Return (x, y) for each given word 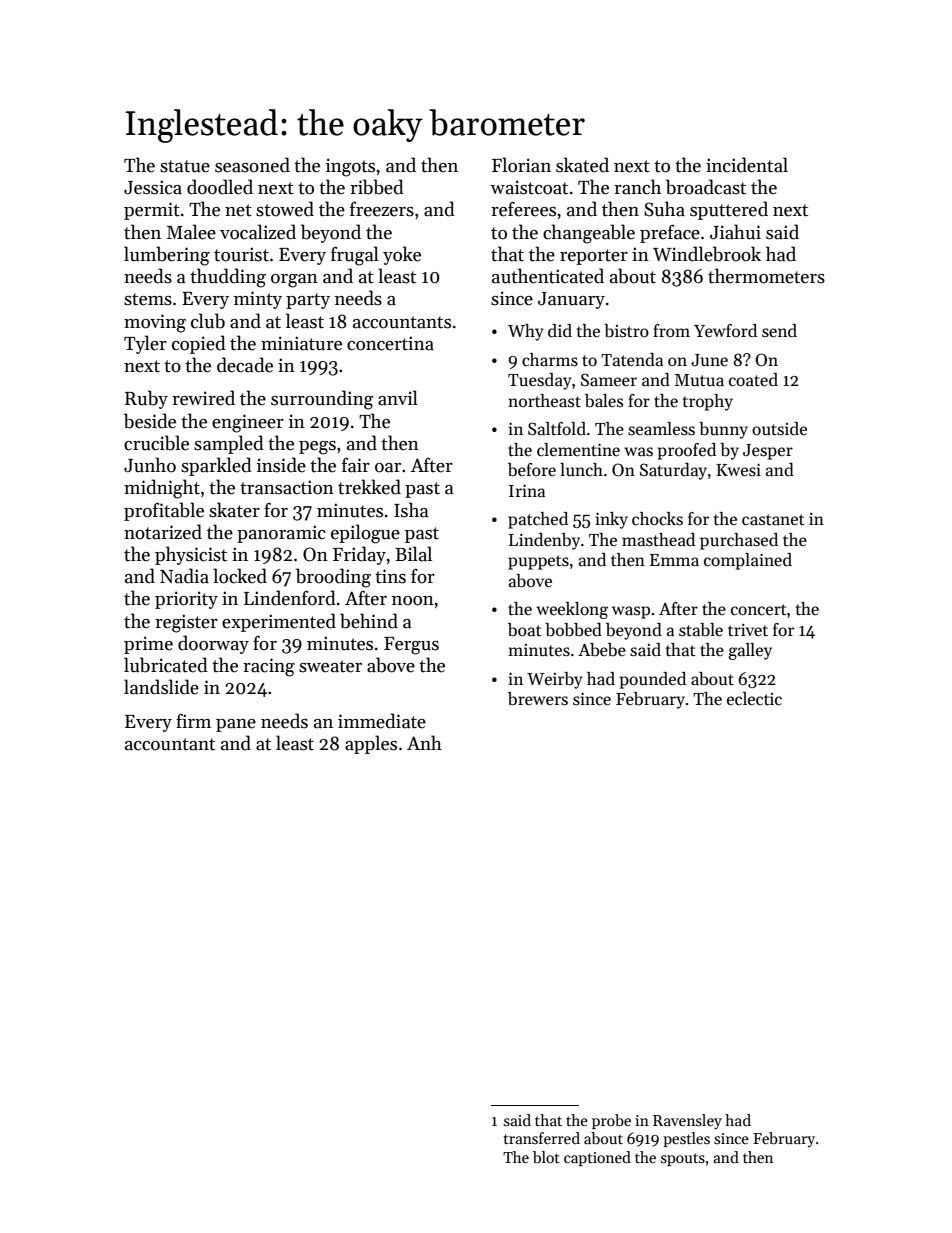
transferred (542, 1138)
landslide (161, 687)
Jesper (768, 452)
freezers (382, 209)
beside (150, 421)
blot (546, 1157)
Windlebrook (707, 254)
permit (152, 211)
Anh (424, 742)
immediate (382, 721)
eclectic (754, 699)
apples (371, 744)
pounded (653, 680)
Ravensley (687, 1121)
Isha (411, 510)
